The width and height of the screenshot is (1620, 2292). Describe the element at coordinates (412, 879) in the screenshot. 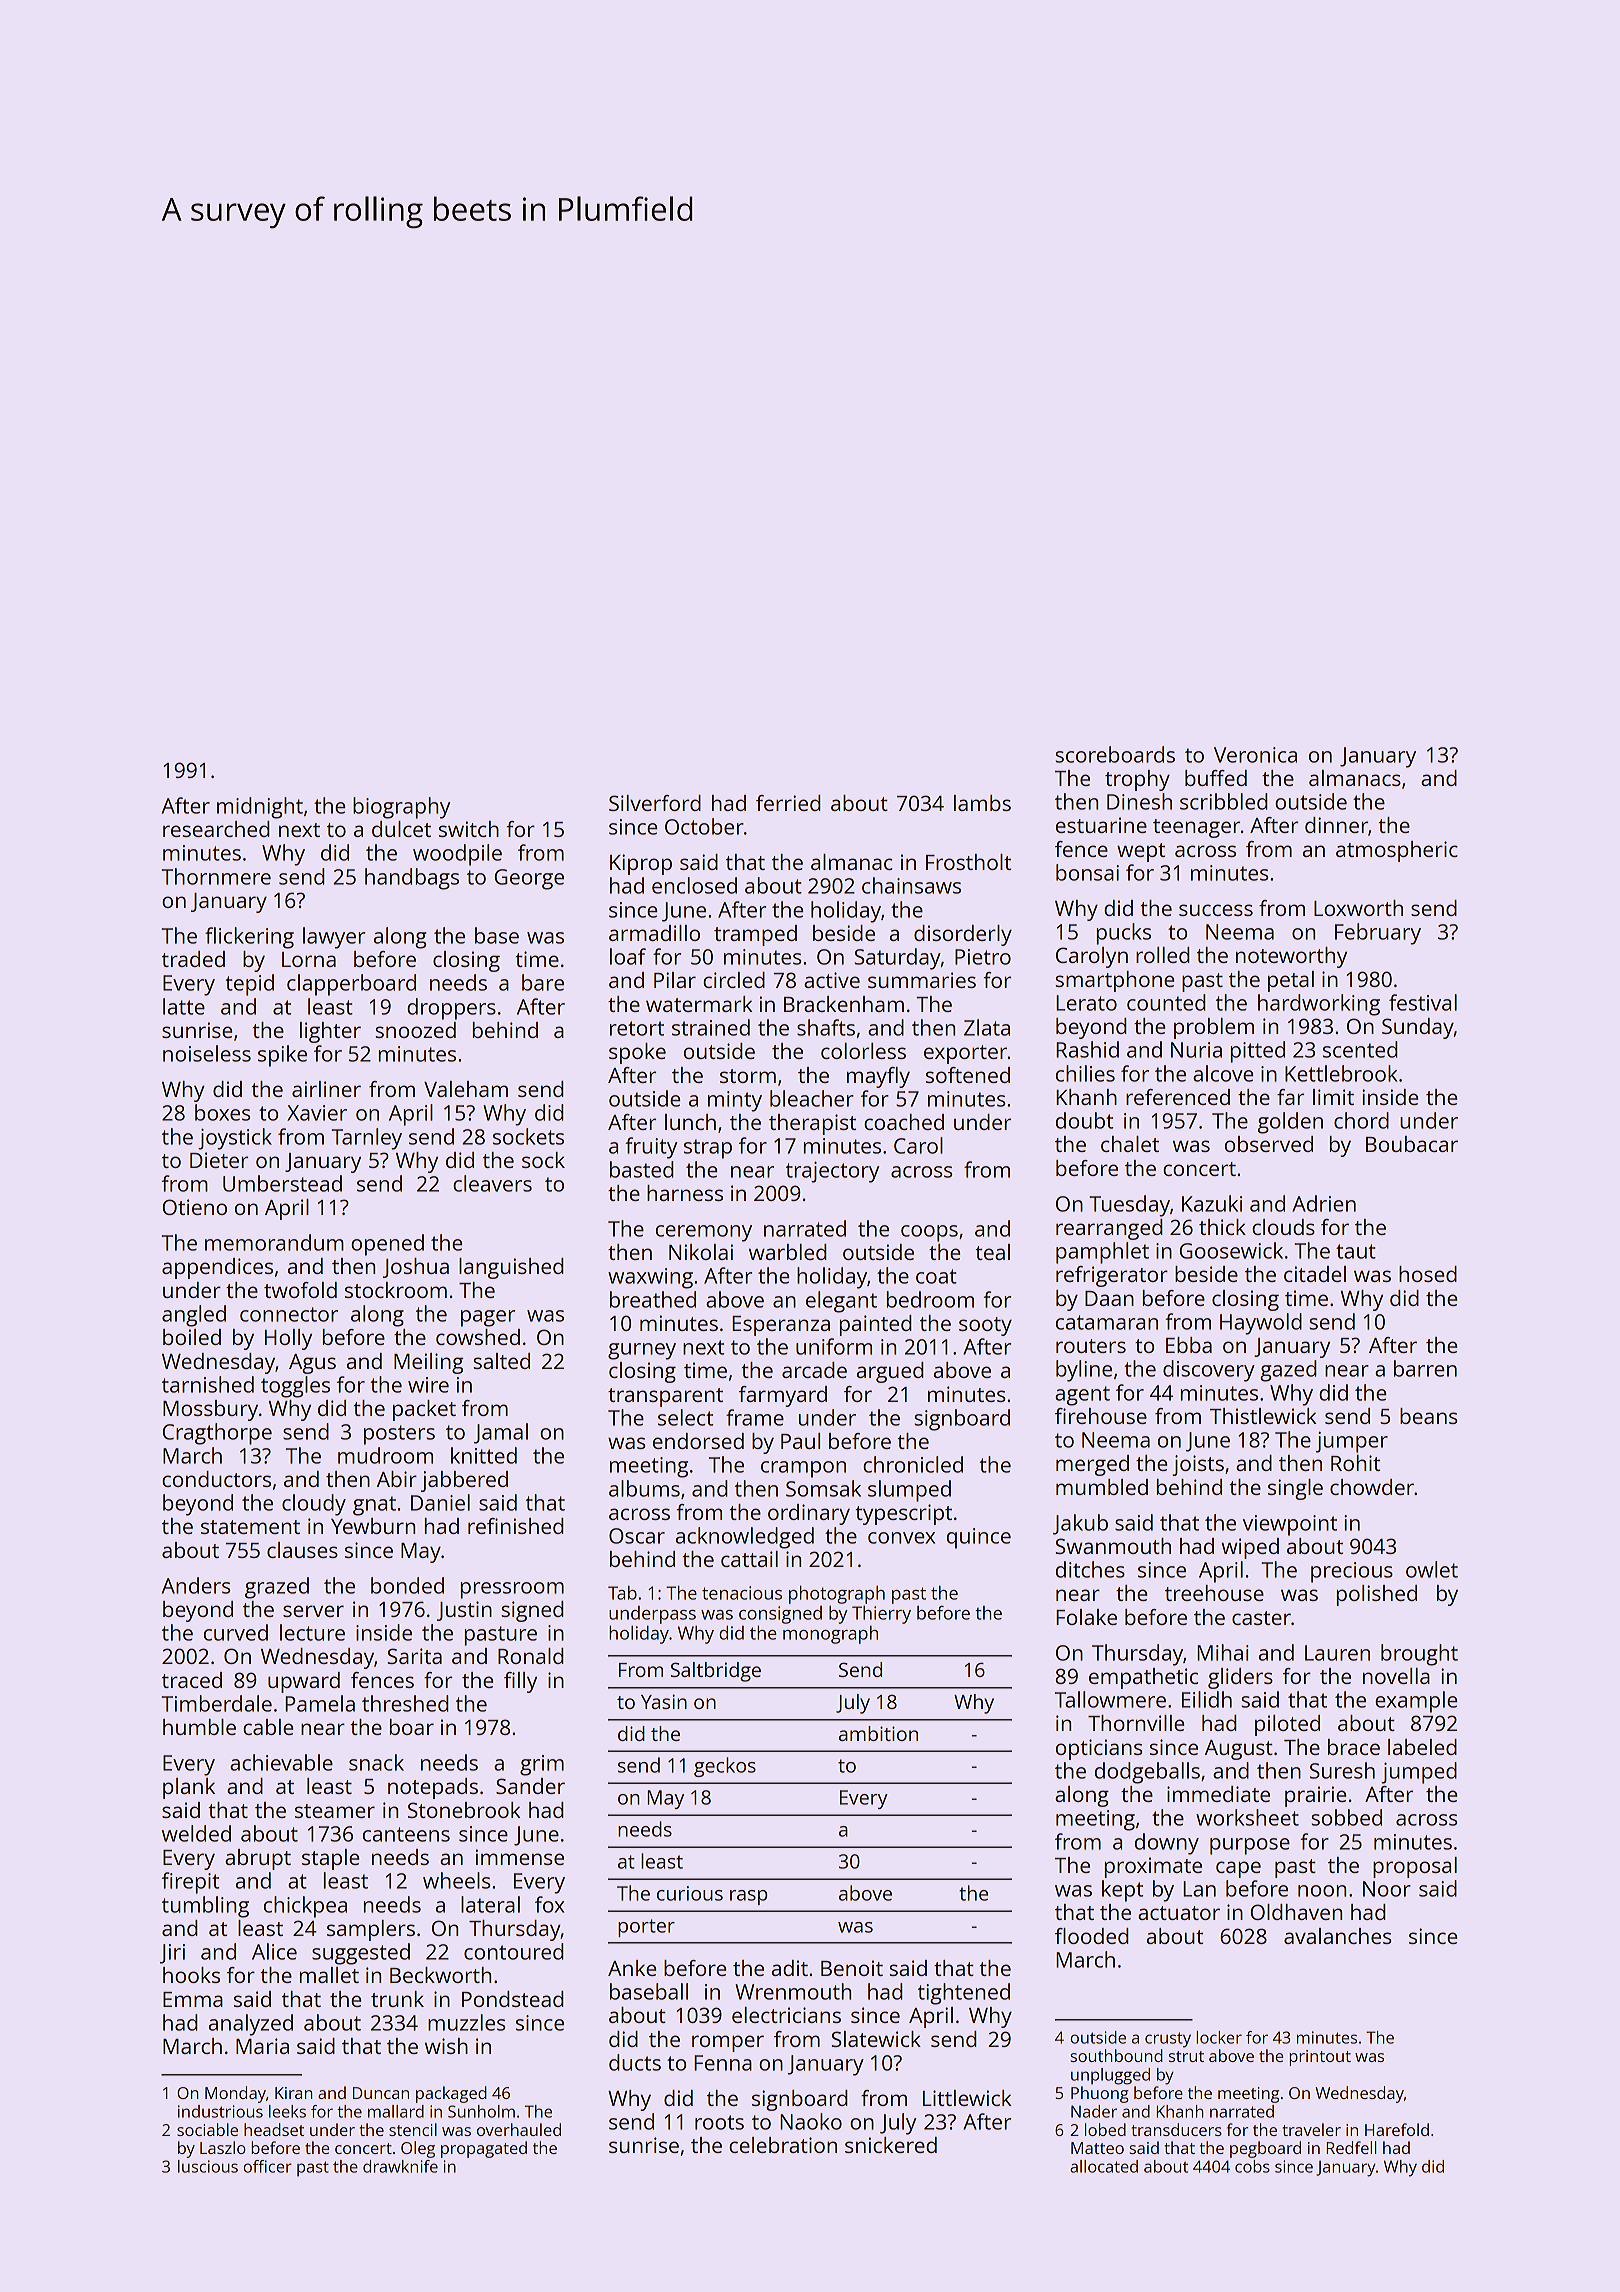

I see `handbags` at that location.
